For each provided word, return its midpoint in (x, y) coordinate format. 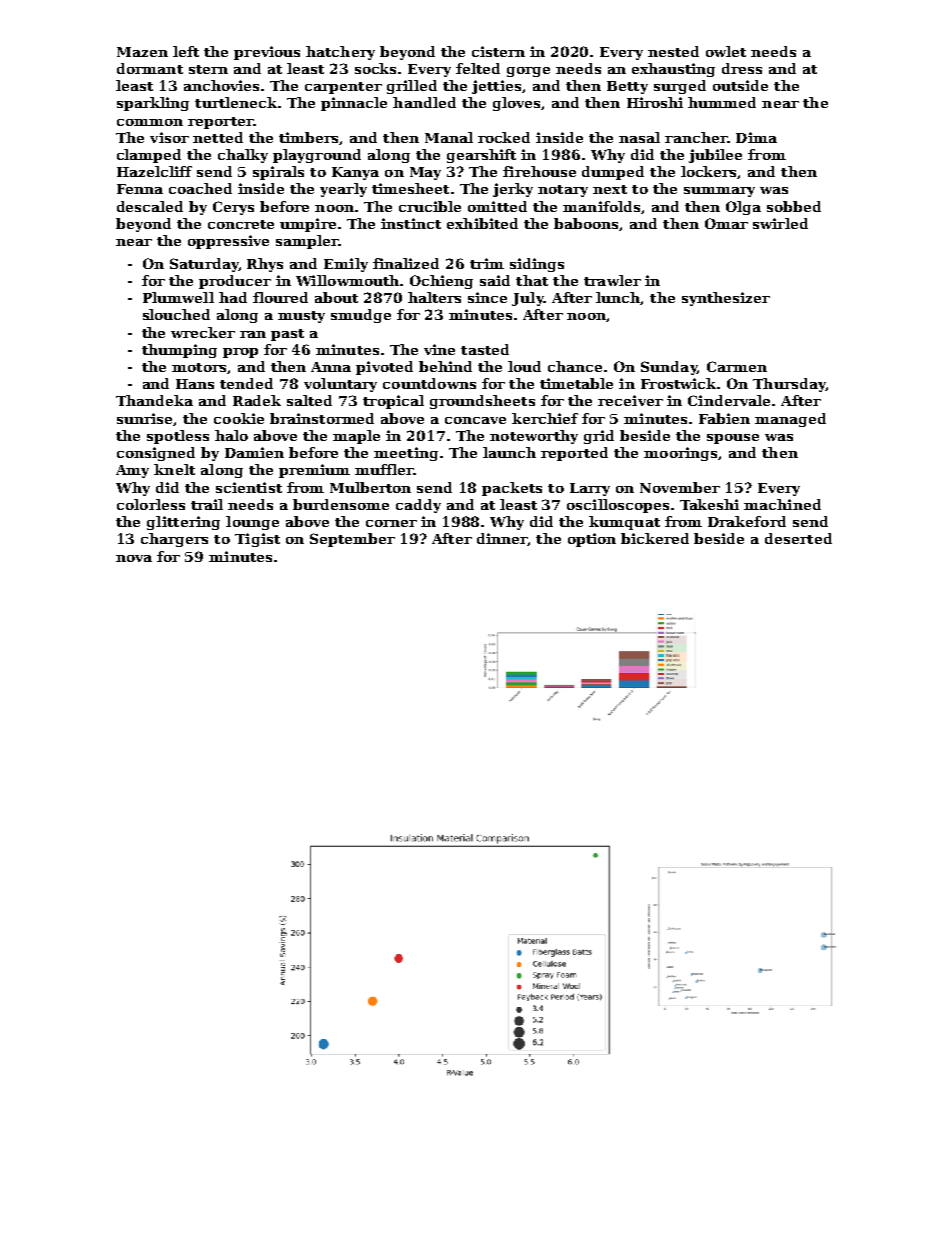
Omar (726, 223)
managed (790, 420)
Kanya (355, 173)
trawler (612, 280)
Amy (132, 471)
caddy (418, 506)
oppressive (228, 242)
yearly (343, 190)
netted (218, 137)
